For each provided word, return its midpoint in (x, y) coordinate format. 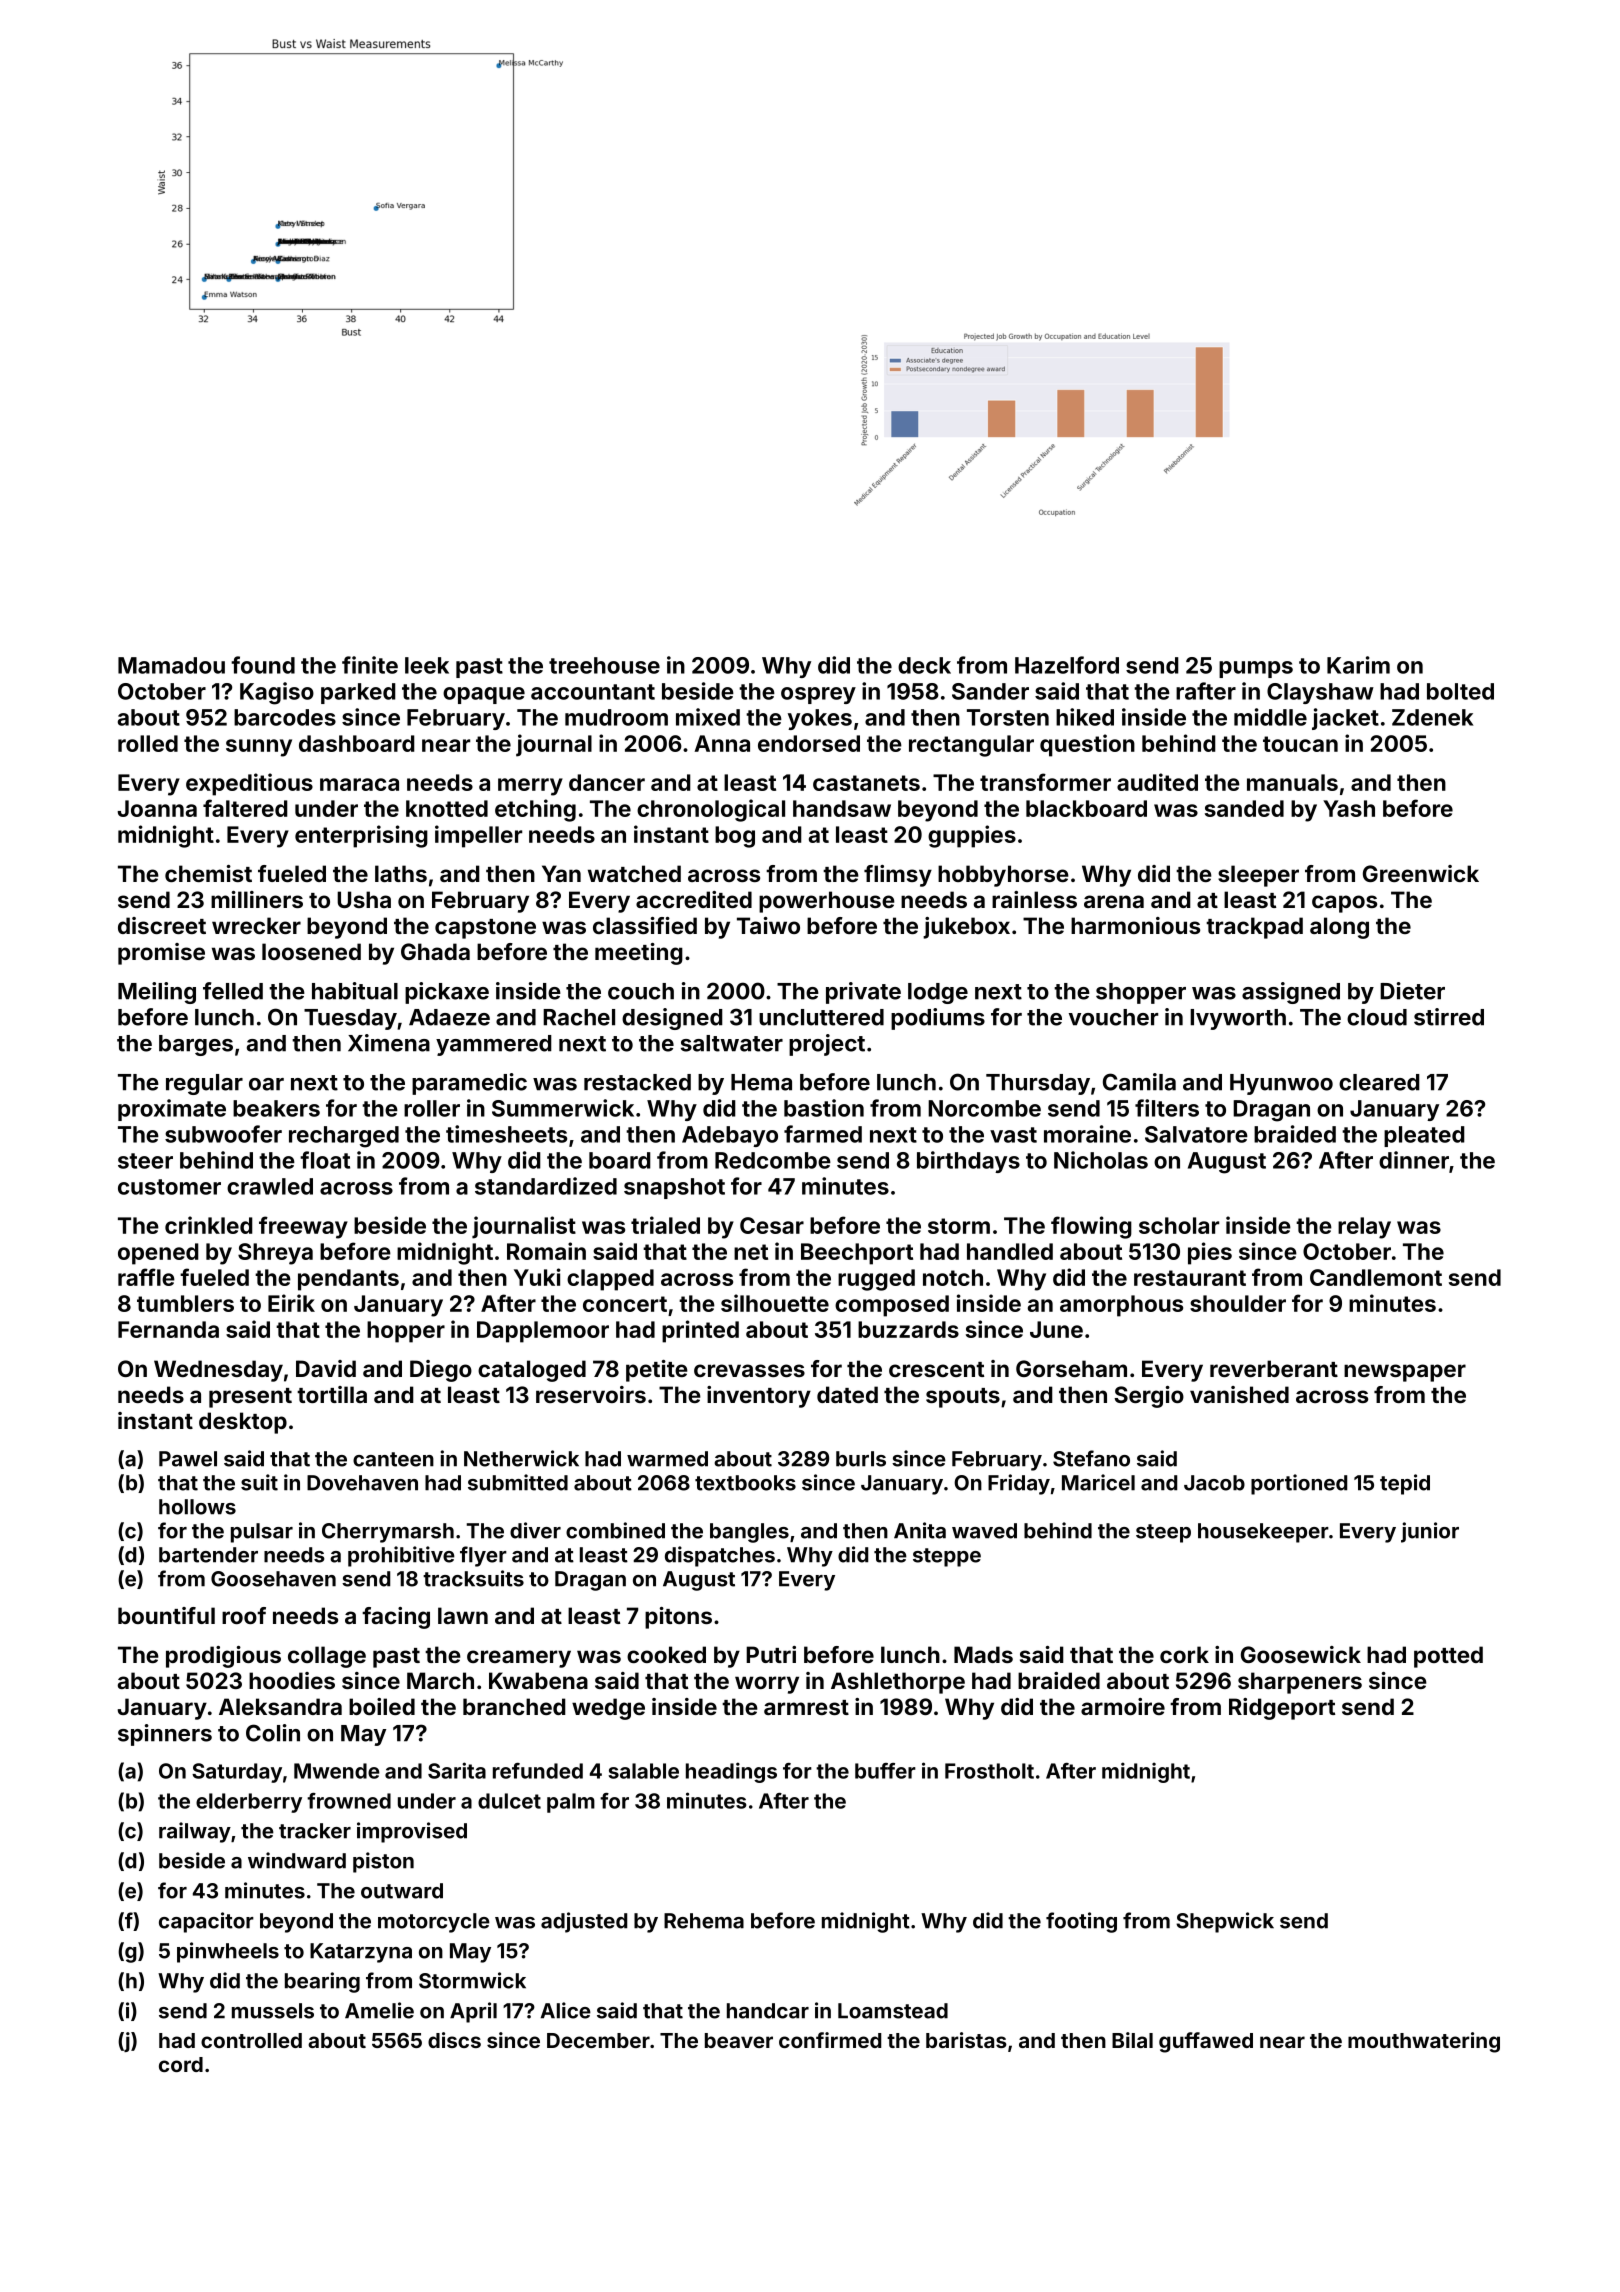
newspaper (1405, 1373)
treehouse (604, 665)
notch (953, 1277)
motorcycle (434, 1923)
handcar (768, 2011)
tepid (1405, 1484)
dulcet (509, 1801)
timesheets (506, 1134)
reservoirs (591, 1394)
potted (1448, 1657)
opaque (484, 695)
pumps (1256, 669)
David (326, 1368)
